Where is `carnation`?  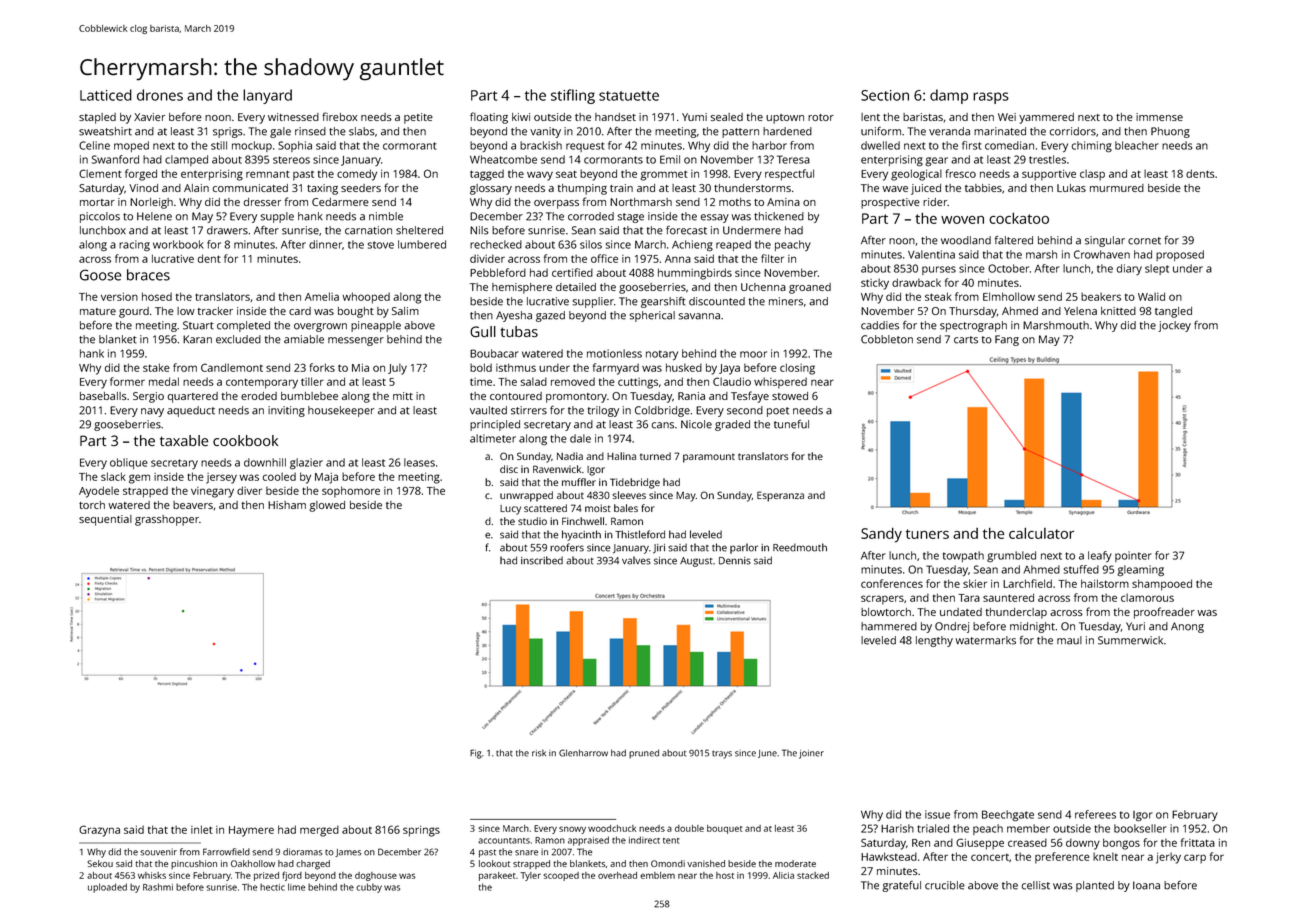 carnation is located at coordinates (368, 230).
